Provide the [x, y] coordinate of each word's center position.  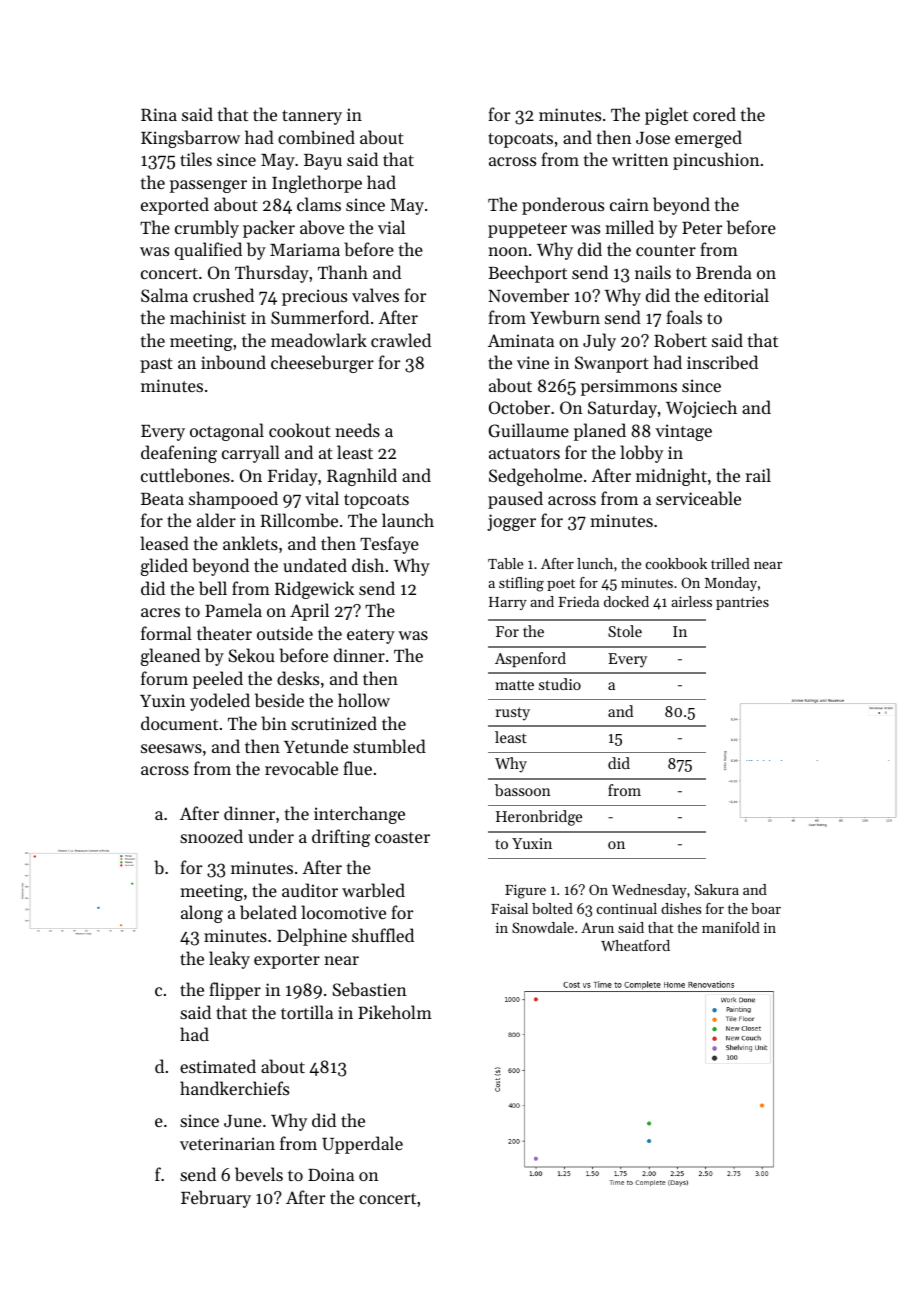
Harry [508, 603]
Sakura [717, 889]
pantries [742, 603]
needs [357, 430]
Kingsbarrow [190, 139]
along [202, 914]
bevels [259, 1174]
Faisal [509, 908]
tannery [312, 117]
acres [160, 612]
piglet [666, 116]
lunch [595, 563]
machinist [208, 317]
